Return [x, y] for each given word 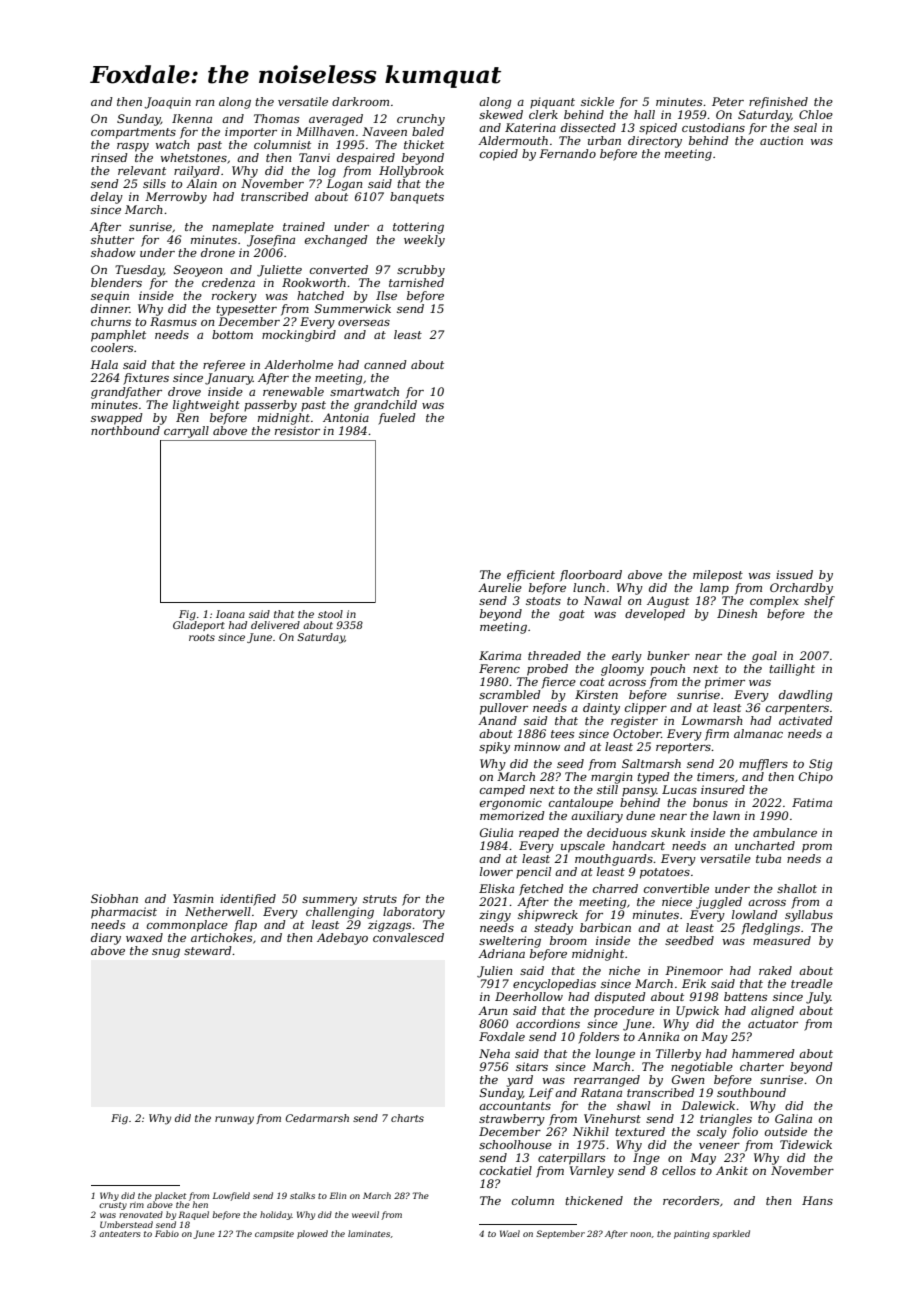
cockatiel [506, 1170]
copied [499, 155]
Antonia [346, 417]
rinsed [109, 157]
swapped [117, 419]
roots [202, 637]
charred [615, 888]
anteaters [119, 1234]
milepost [718, 576]
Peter [728, 101]
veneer [719, 1146]
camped [502, 791]
